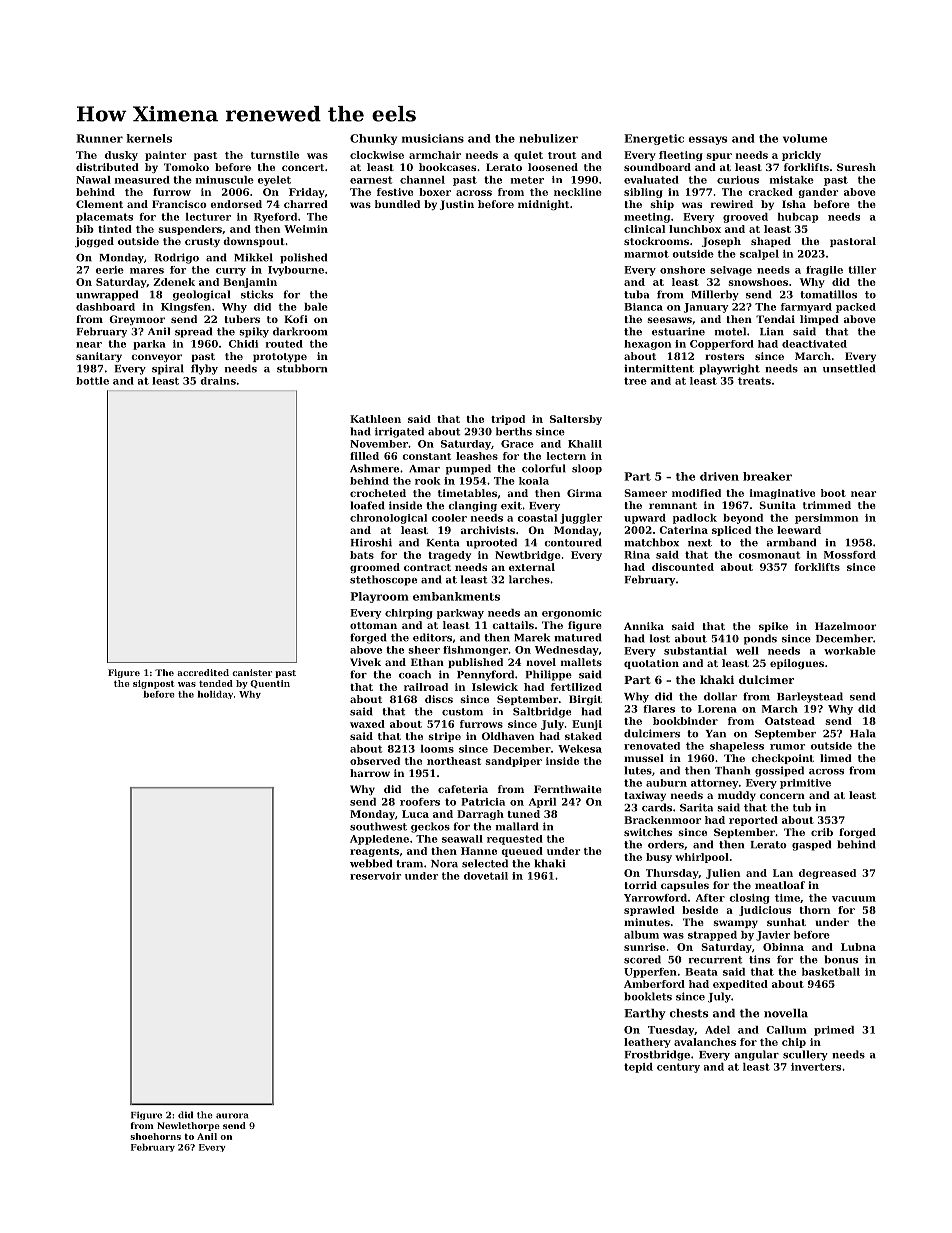 The height and width of the screenshot is (1233, 952). I want to click on crocheted, so click(378, 493).
